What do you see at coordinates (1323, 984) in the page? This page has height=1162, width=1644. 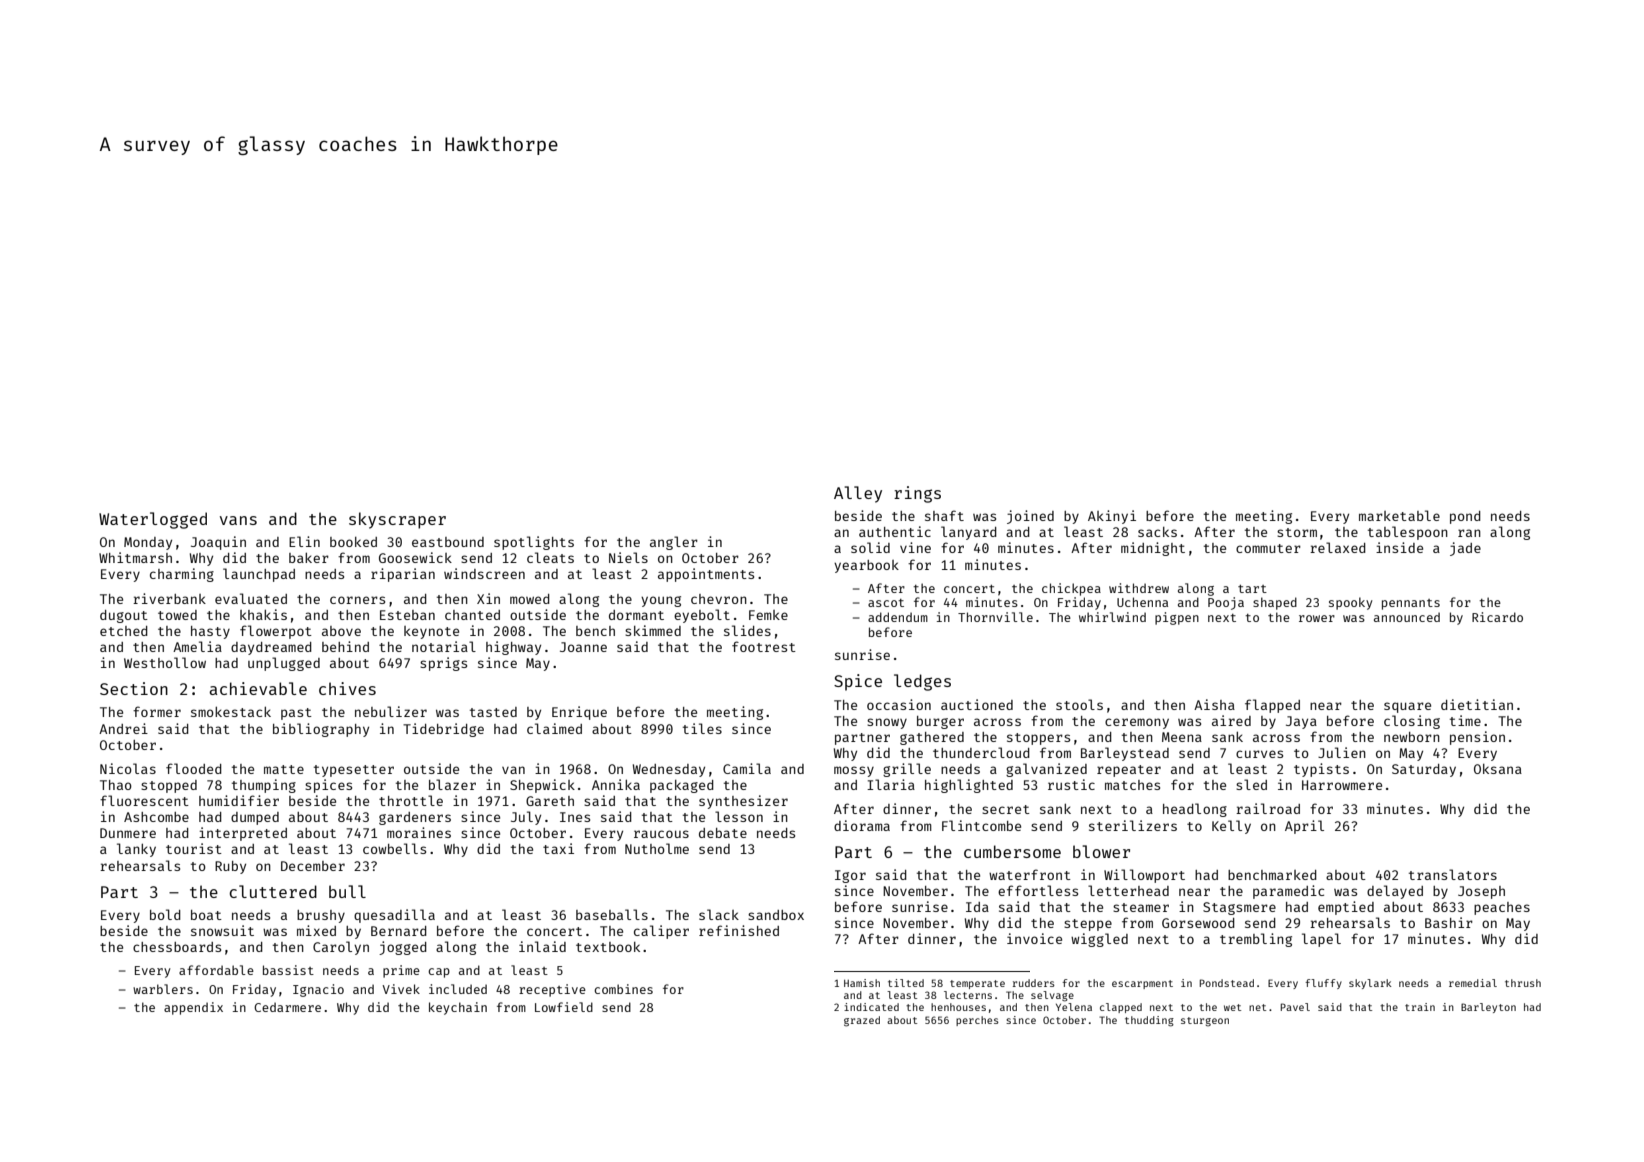 I see `fluffy` at bounding box center [1323, 984].
